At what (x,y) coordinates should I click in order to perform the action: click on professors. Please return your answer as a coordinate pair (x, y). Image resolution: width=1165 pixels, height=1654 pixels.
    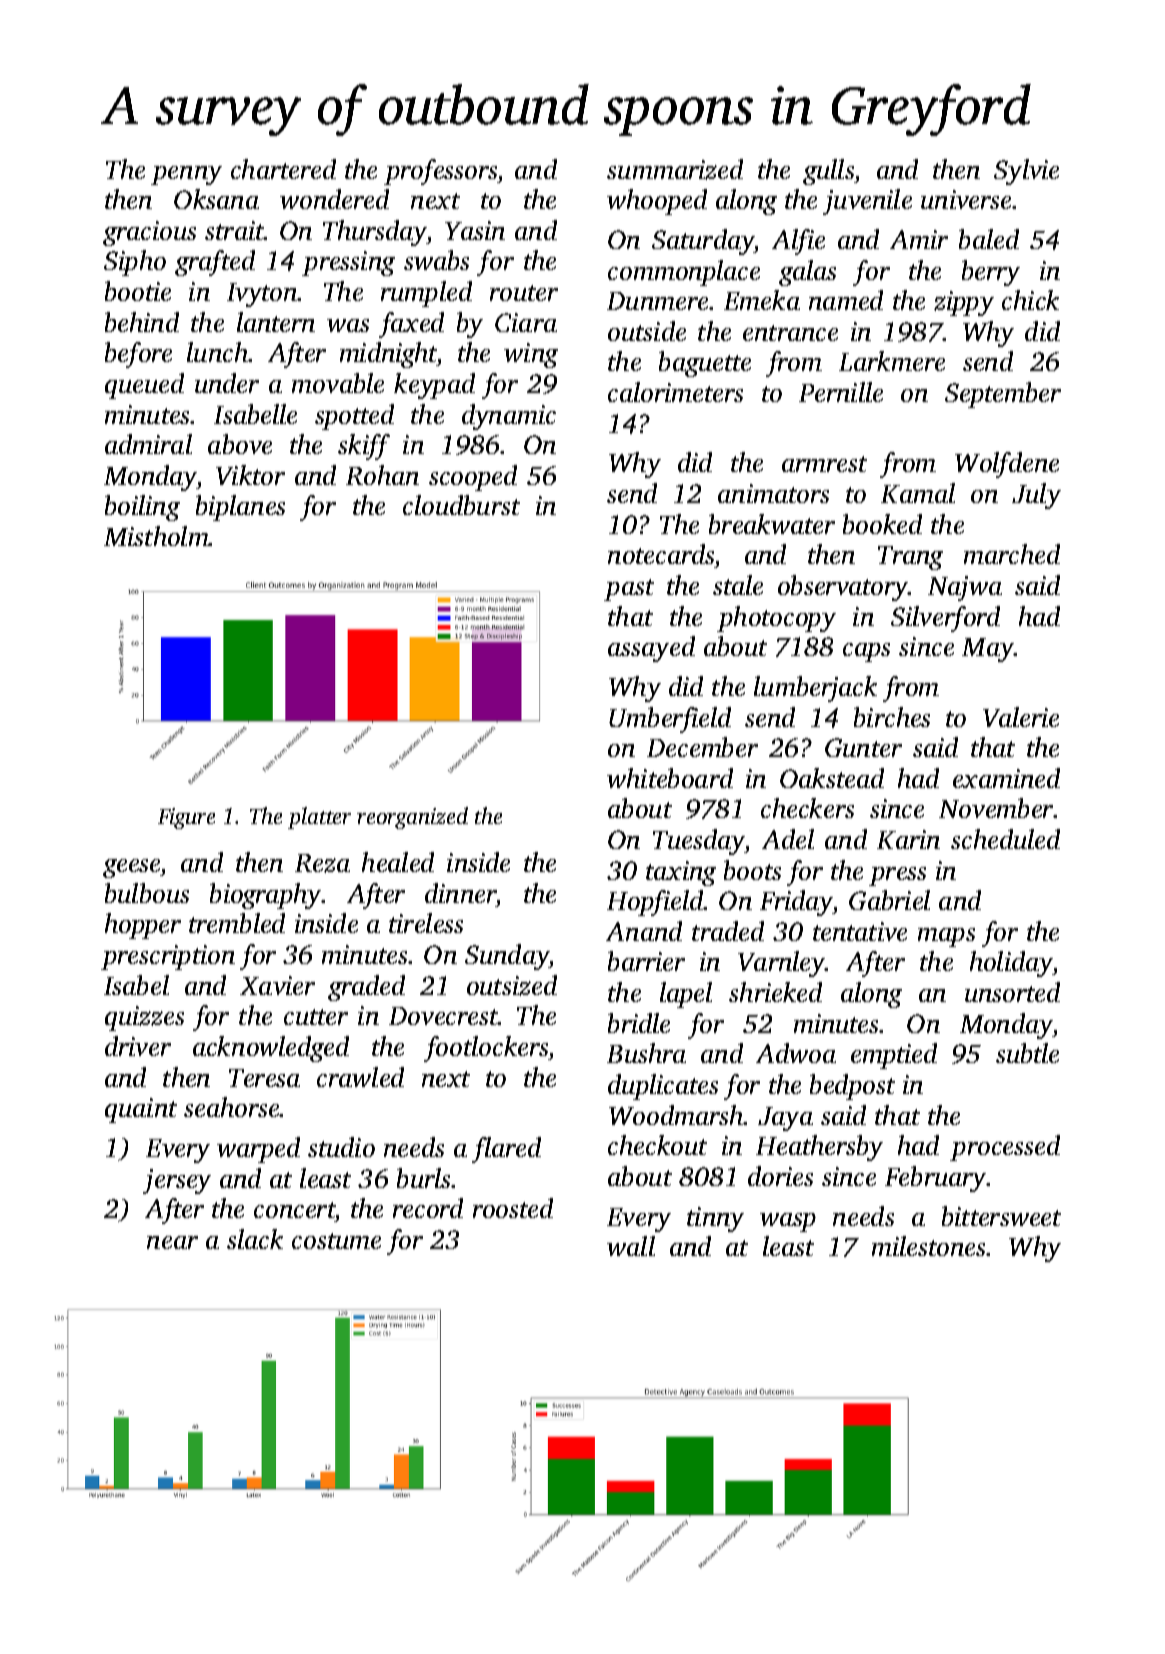
    Looking at the image, I should click on (441, 172).
